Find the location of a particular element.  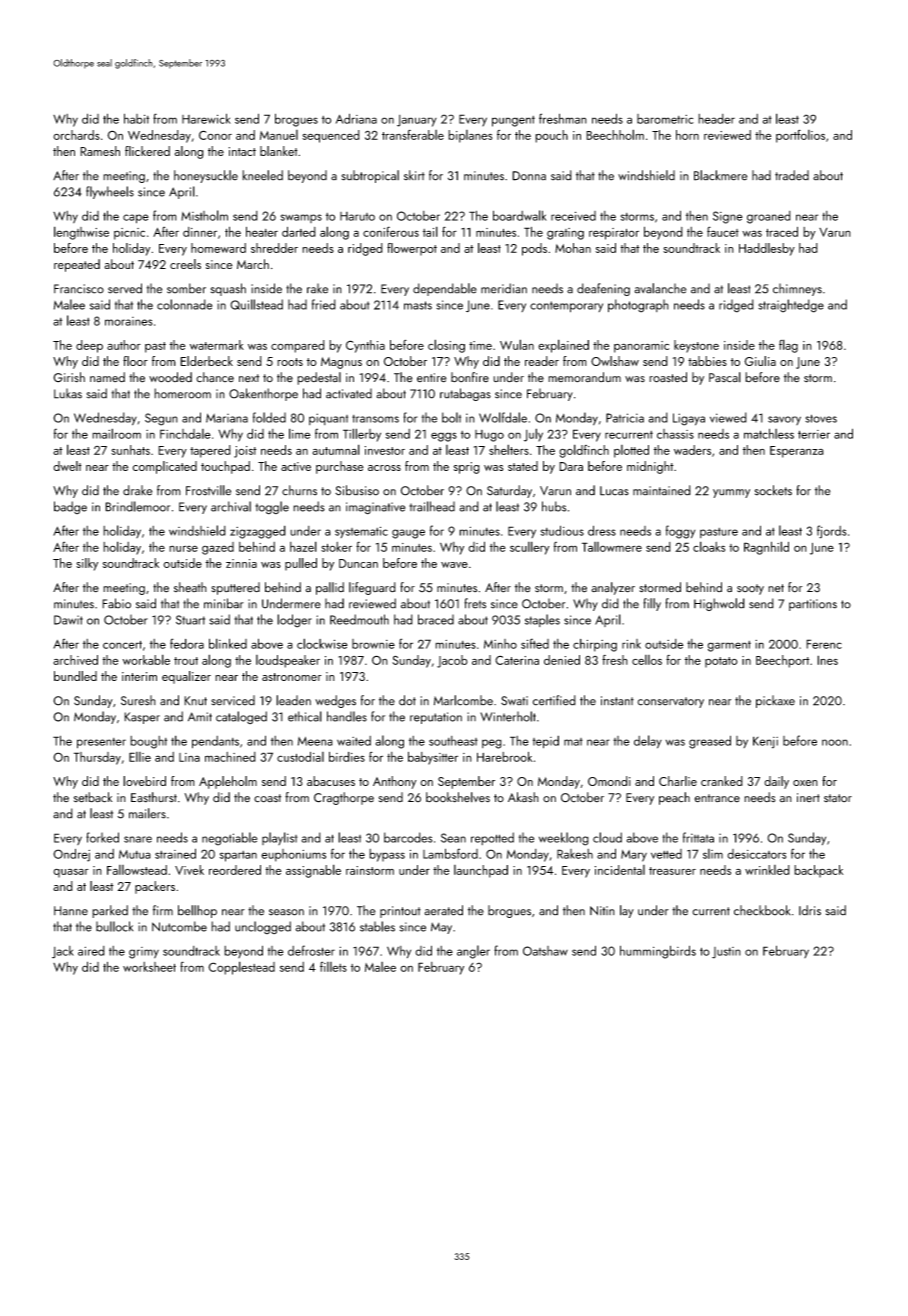

worksheet is located at coordinates (149, 967).
